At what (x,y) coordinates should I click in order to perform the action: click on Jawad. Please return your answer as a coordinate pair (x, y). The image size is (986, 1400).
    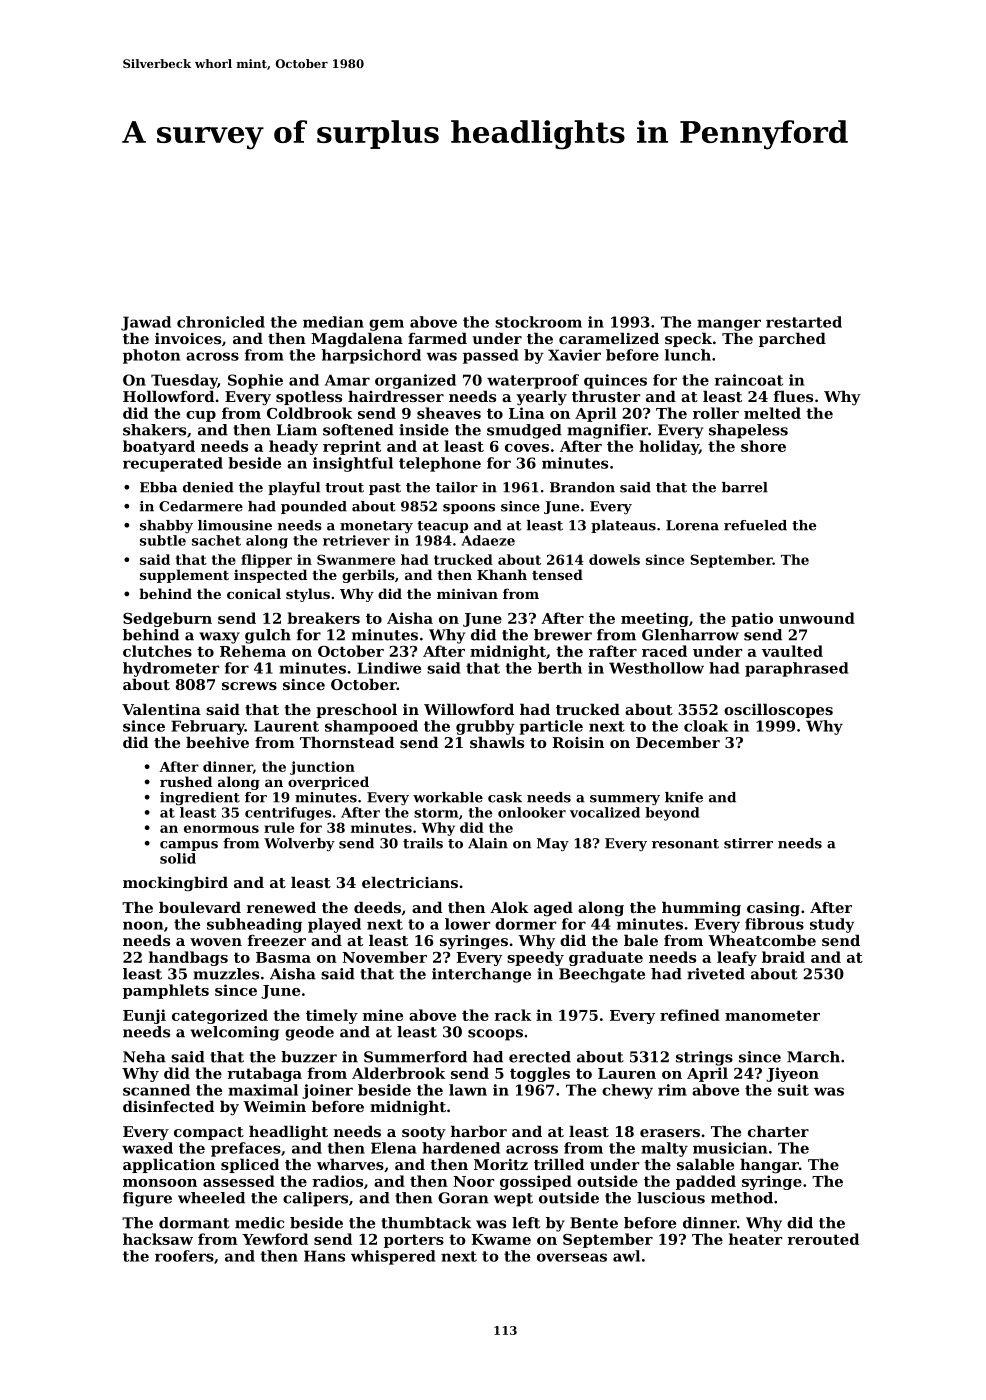
    Looking at the image, I should click on (146, 323).
